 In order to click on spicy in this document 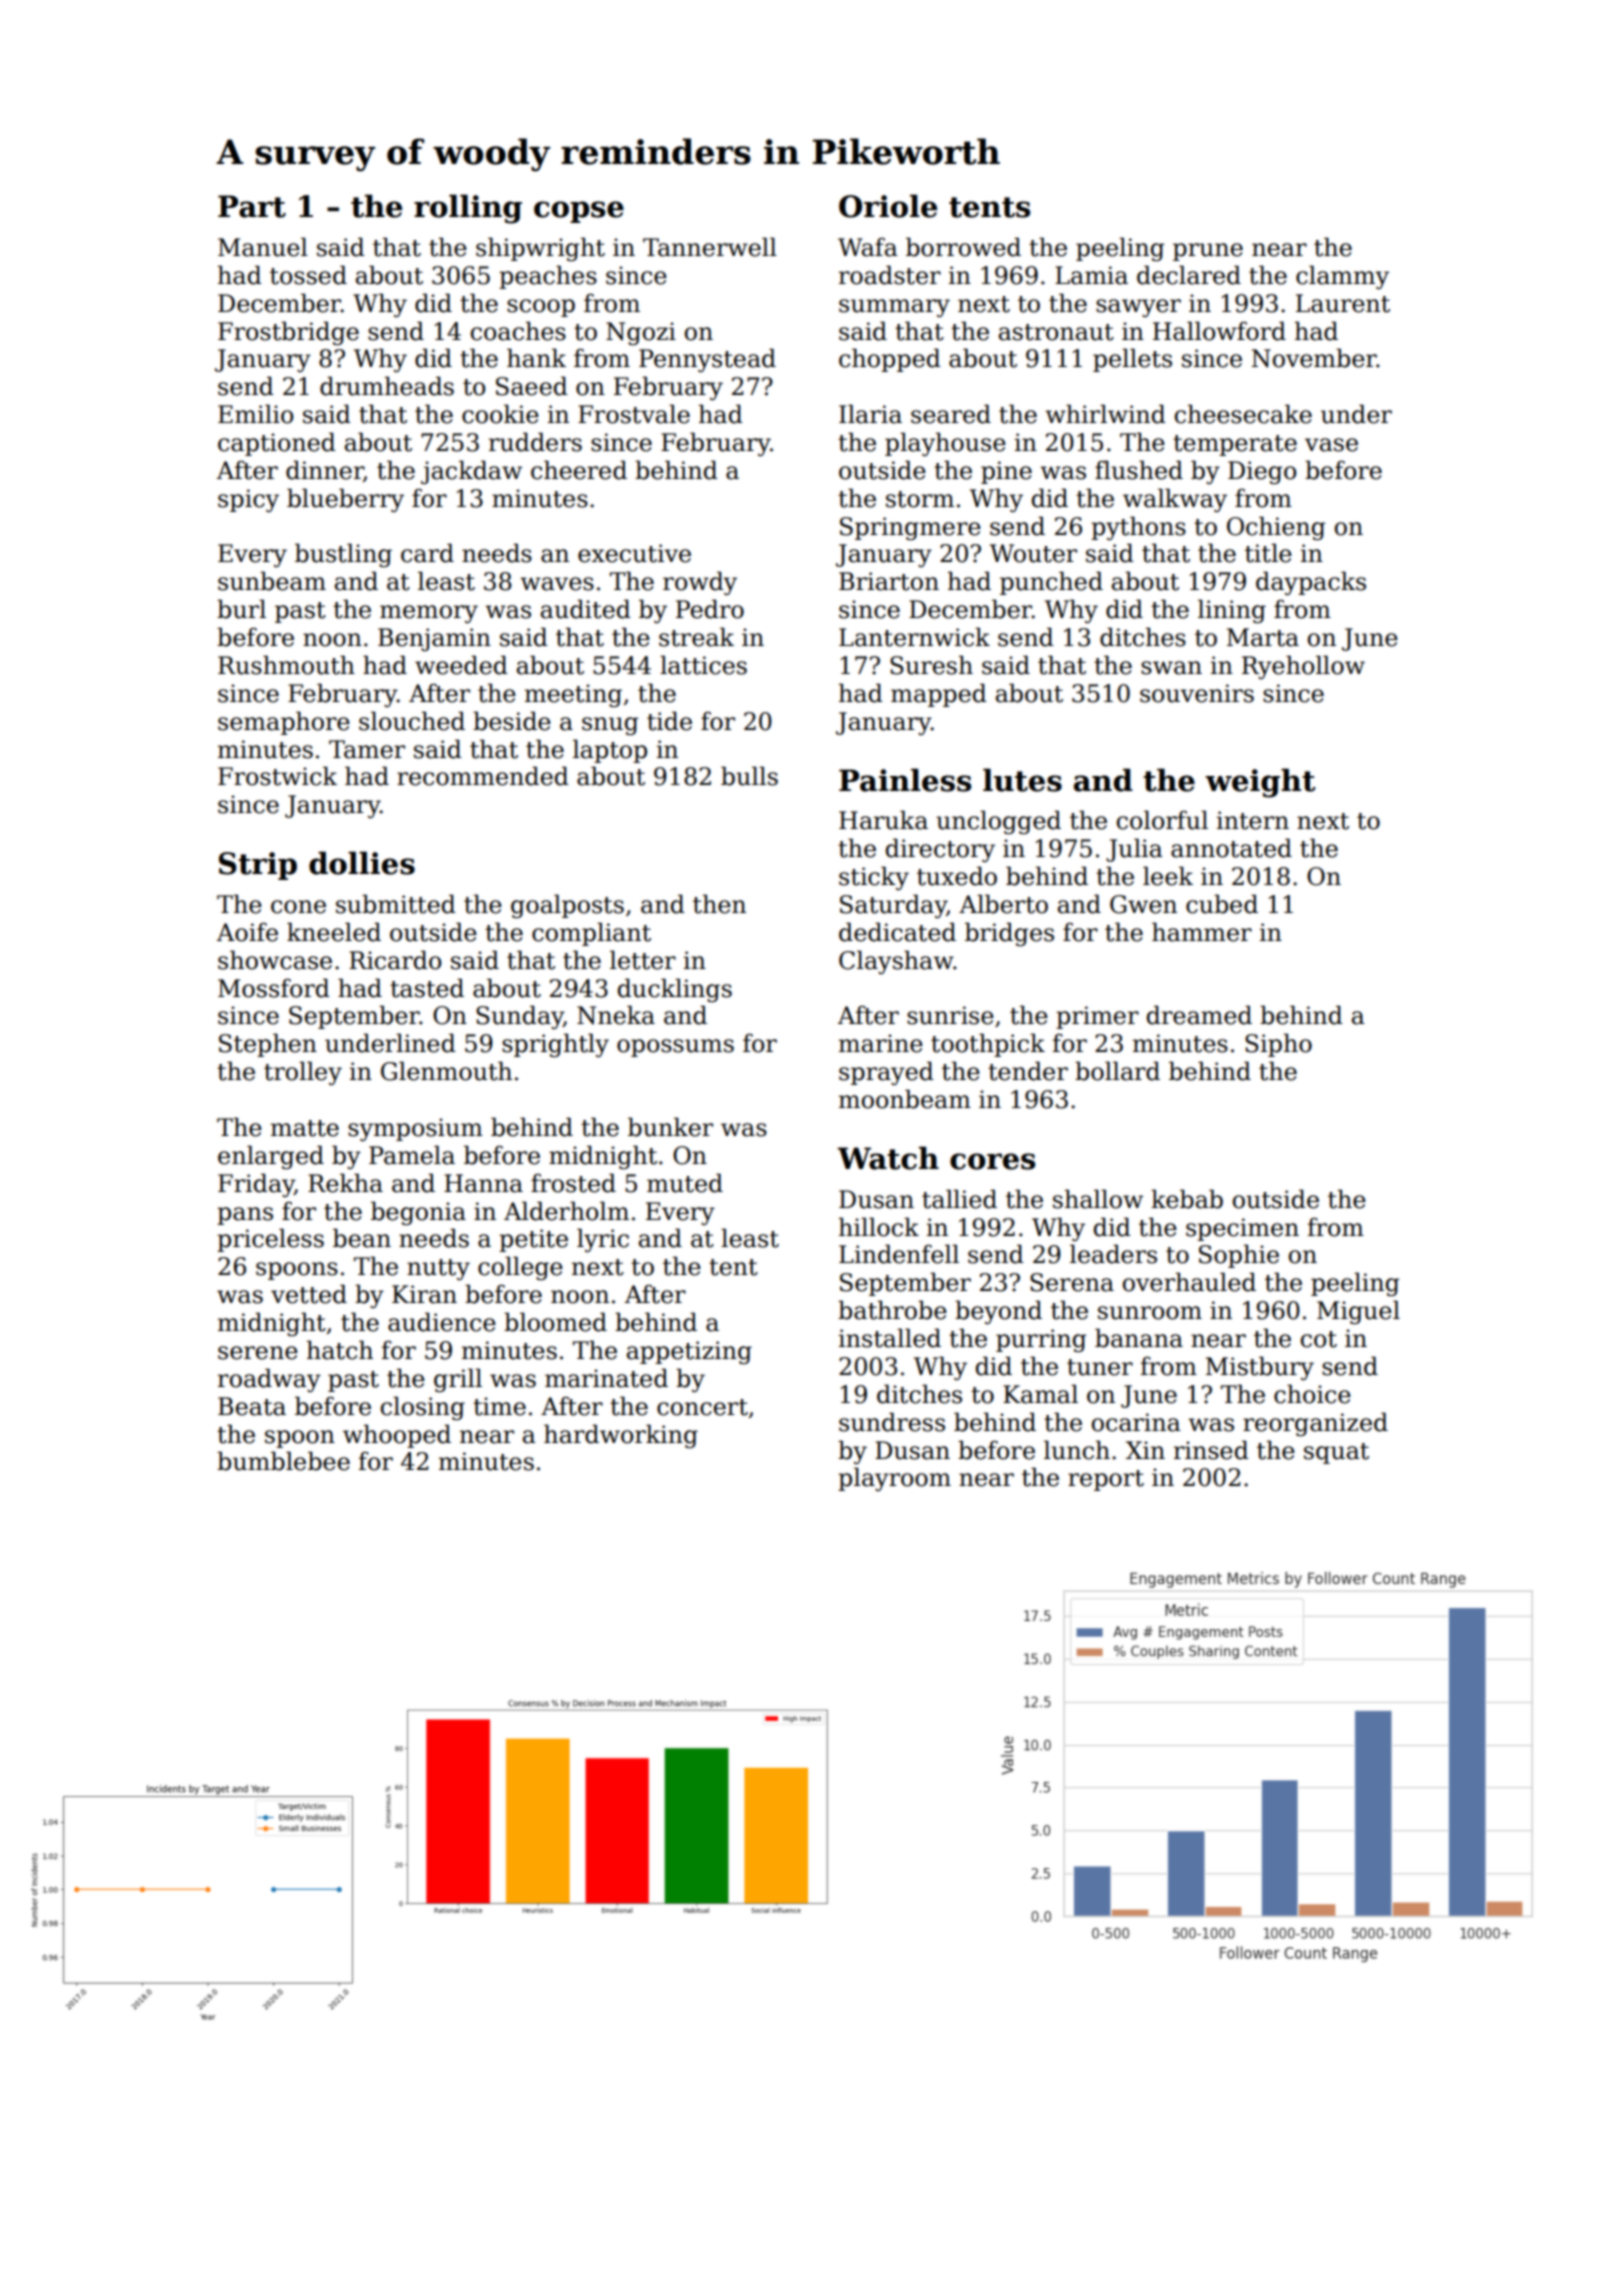, I will do `click(248, 500)`.
